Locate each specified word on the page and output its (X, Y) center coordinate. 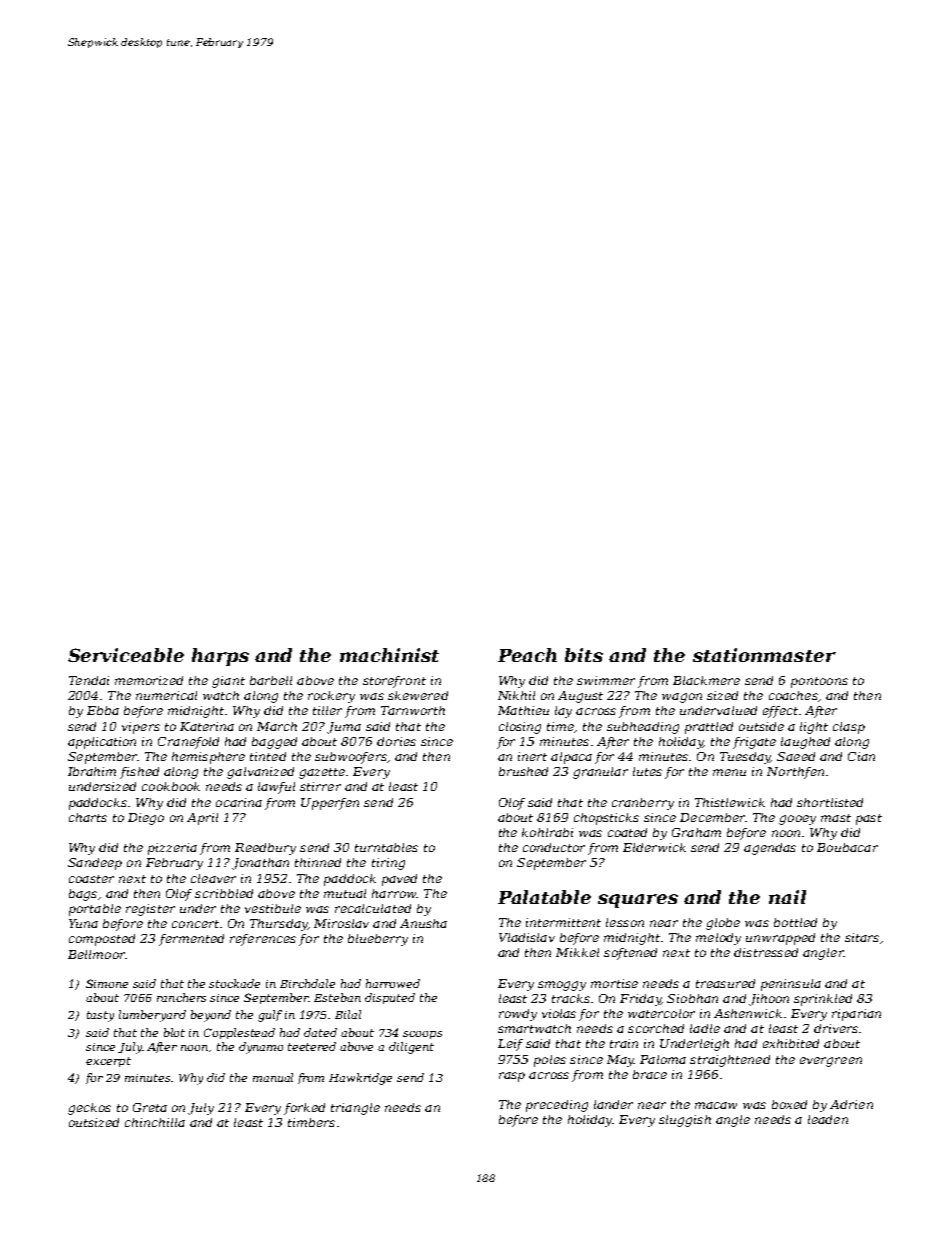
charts (88, 817)
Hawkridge (360, 1079)
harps (220, 657)
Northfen (795, 773)
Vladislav (527, 937)
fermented (191, 940)
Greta (150, 1107)
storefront (394, 682)
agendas (770, 849)
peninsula (791, 985)
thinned (318, 862)
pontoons (819, 682)
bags (83, 895)
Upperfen (330, 804)
